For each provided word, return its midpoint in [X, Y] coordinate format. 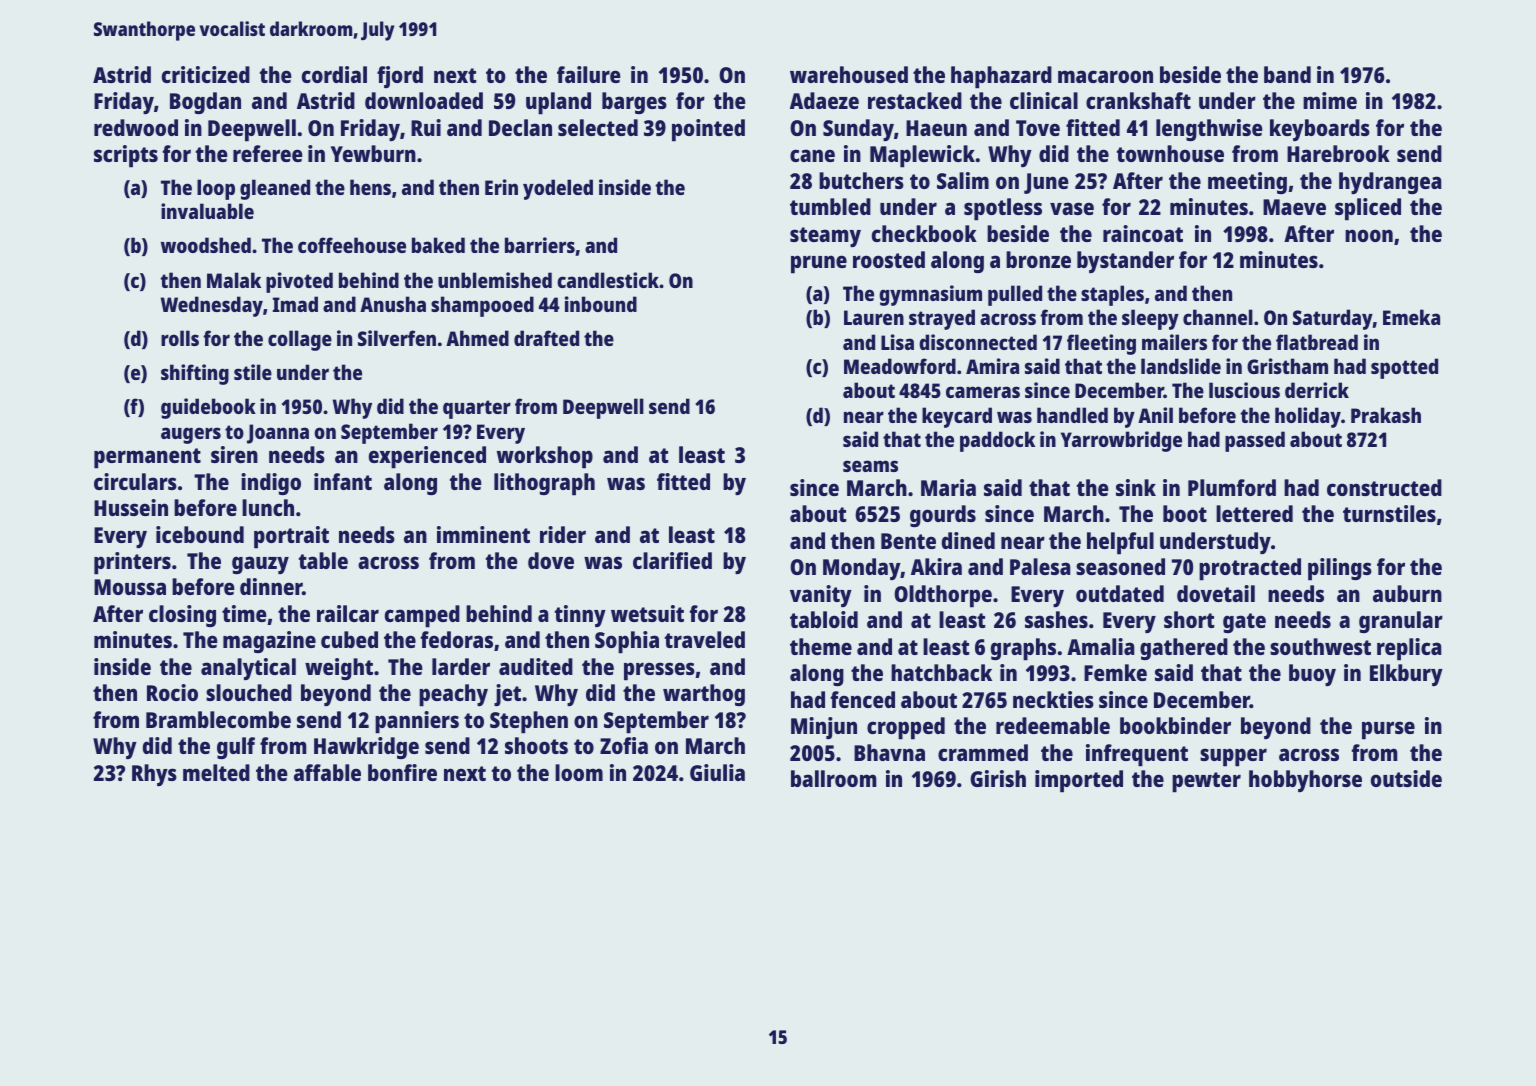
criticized [206, 74]
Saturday [1333, 319]
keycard [957, 417]
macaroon [1105, 76]
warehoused [849, 74]
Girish [998, 778]
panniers [417, 722]
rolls [180, 338]
